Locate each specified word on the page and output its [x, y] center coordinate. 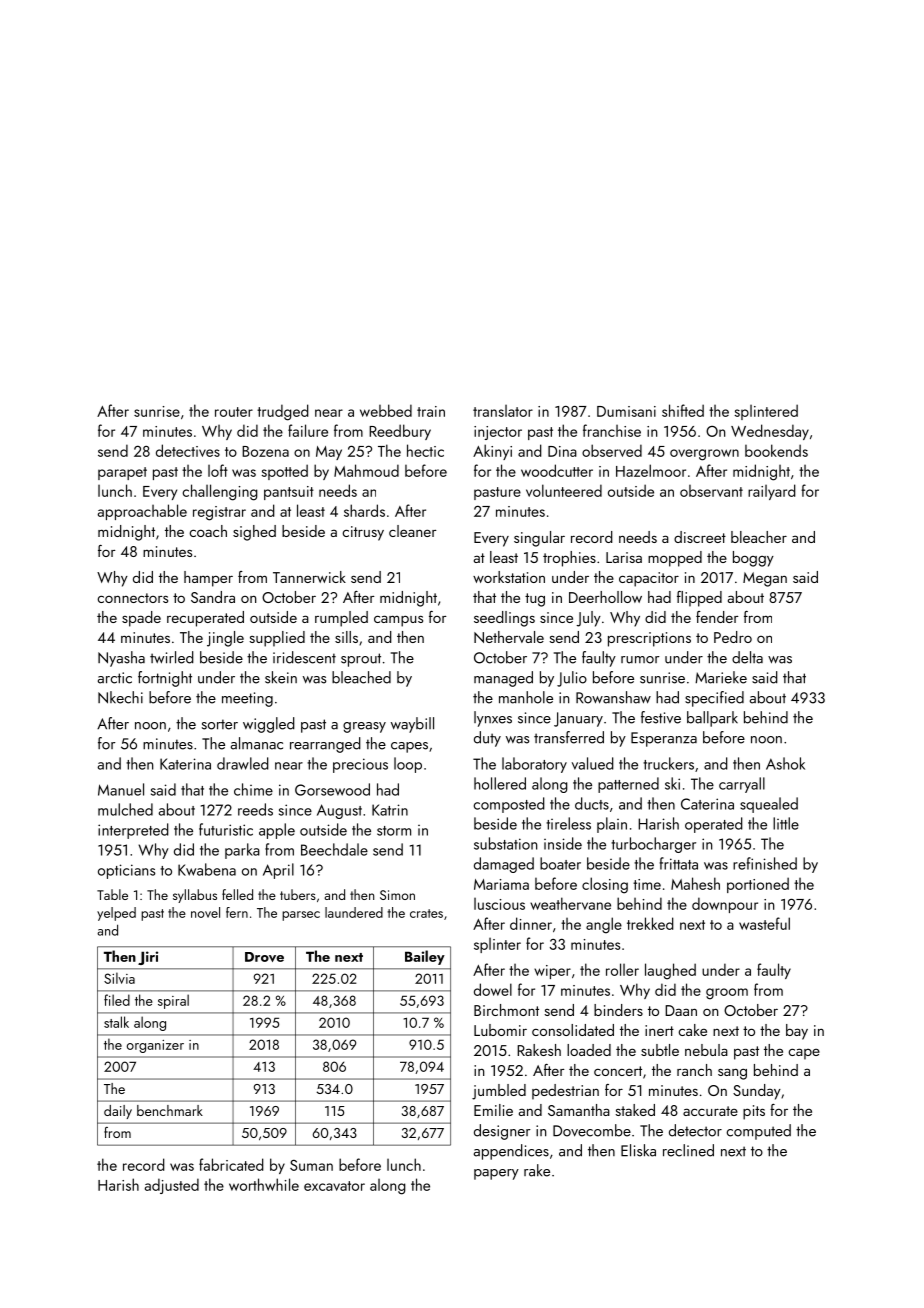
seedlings [504, 619]
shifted [683, 410]
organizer [155, 1046]
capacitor [649, 579]
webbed [386, 410]
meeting [247, 699]
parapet [122, 473]
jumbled [499, 1092]
